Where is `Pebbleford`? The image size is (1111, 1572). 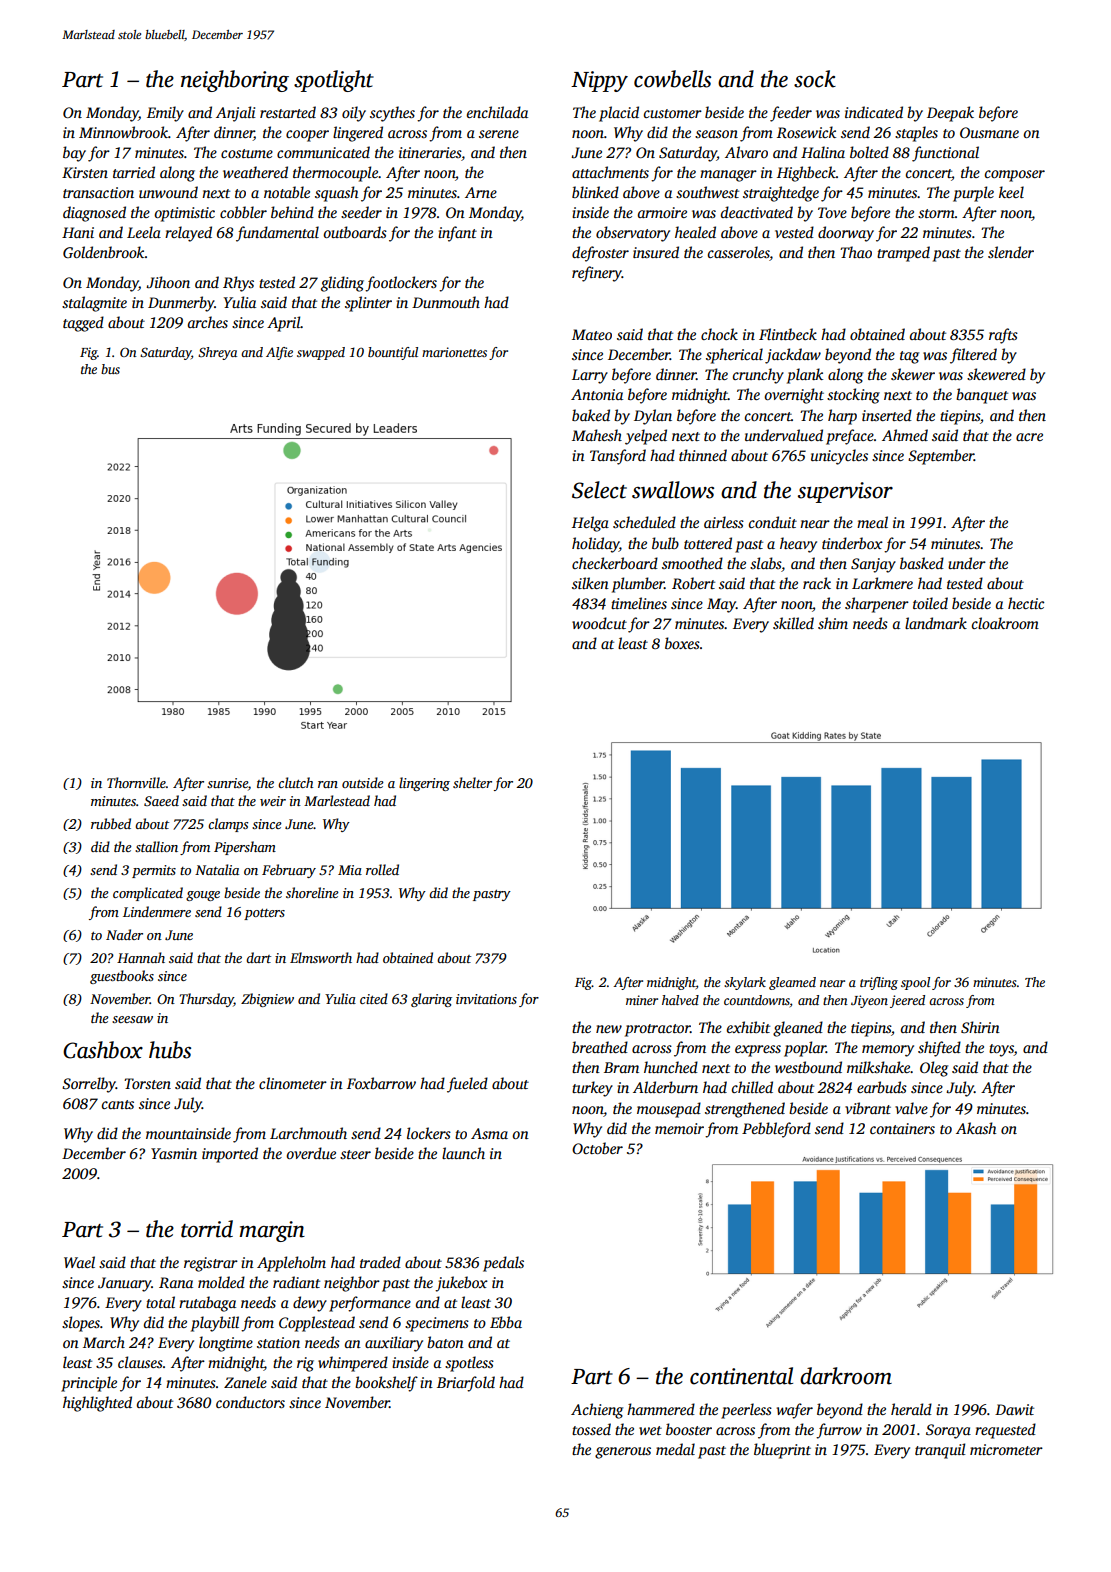 Pebbleford is located at coordinates (776, 1130).
